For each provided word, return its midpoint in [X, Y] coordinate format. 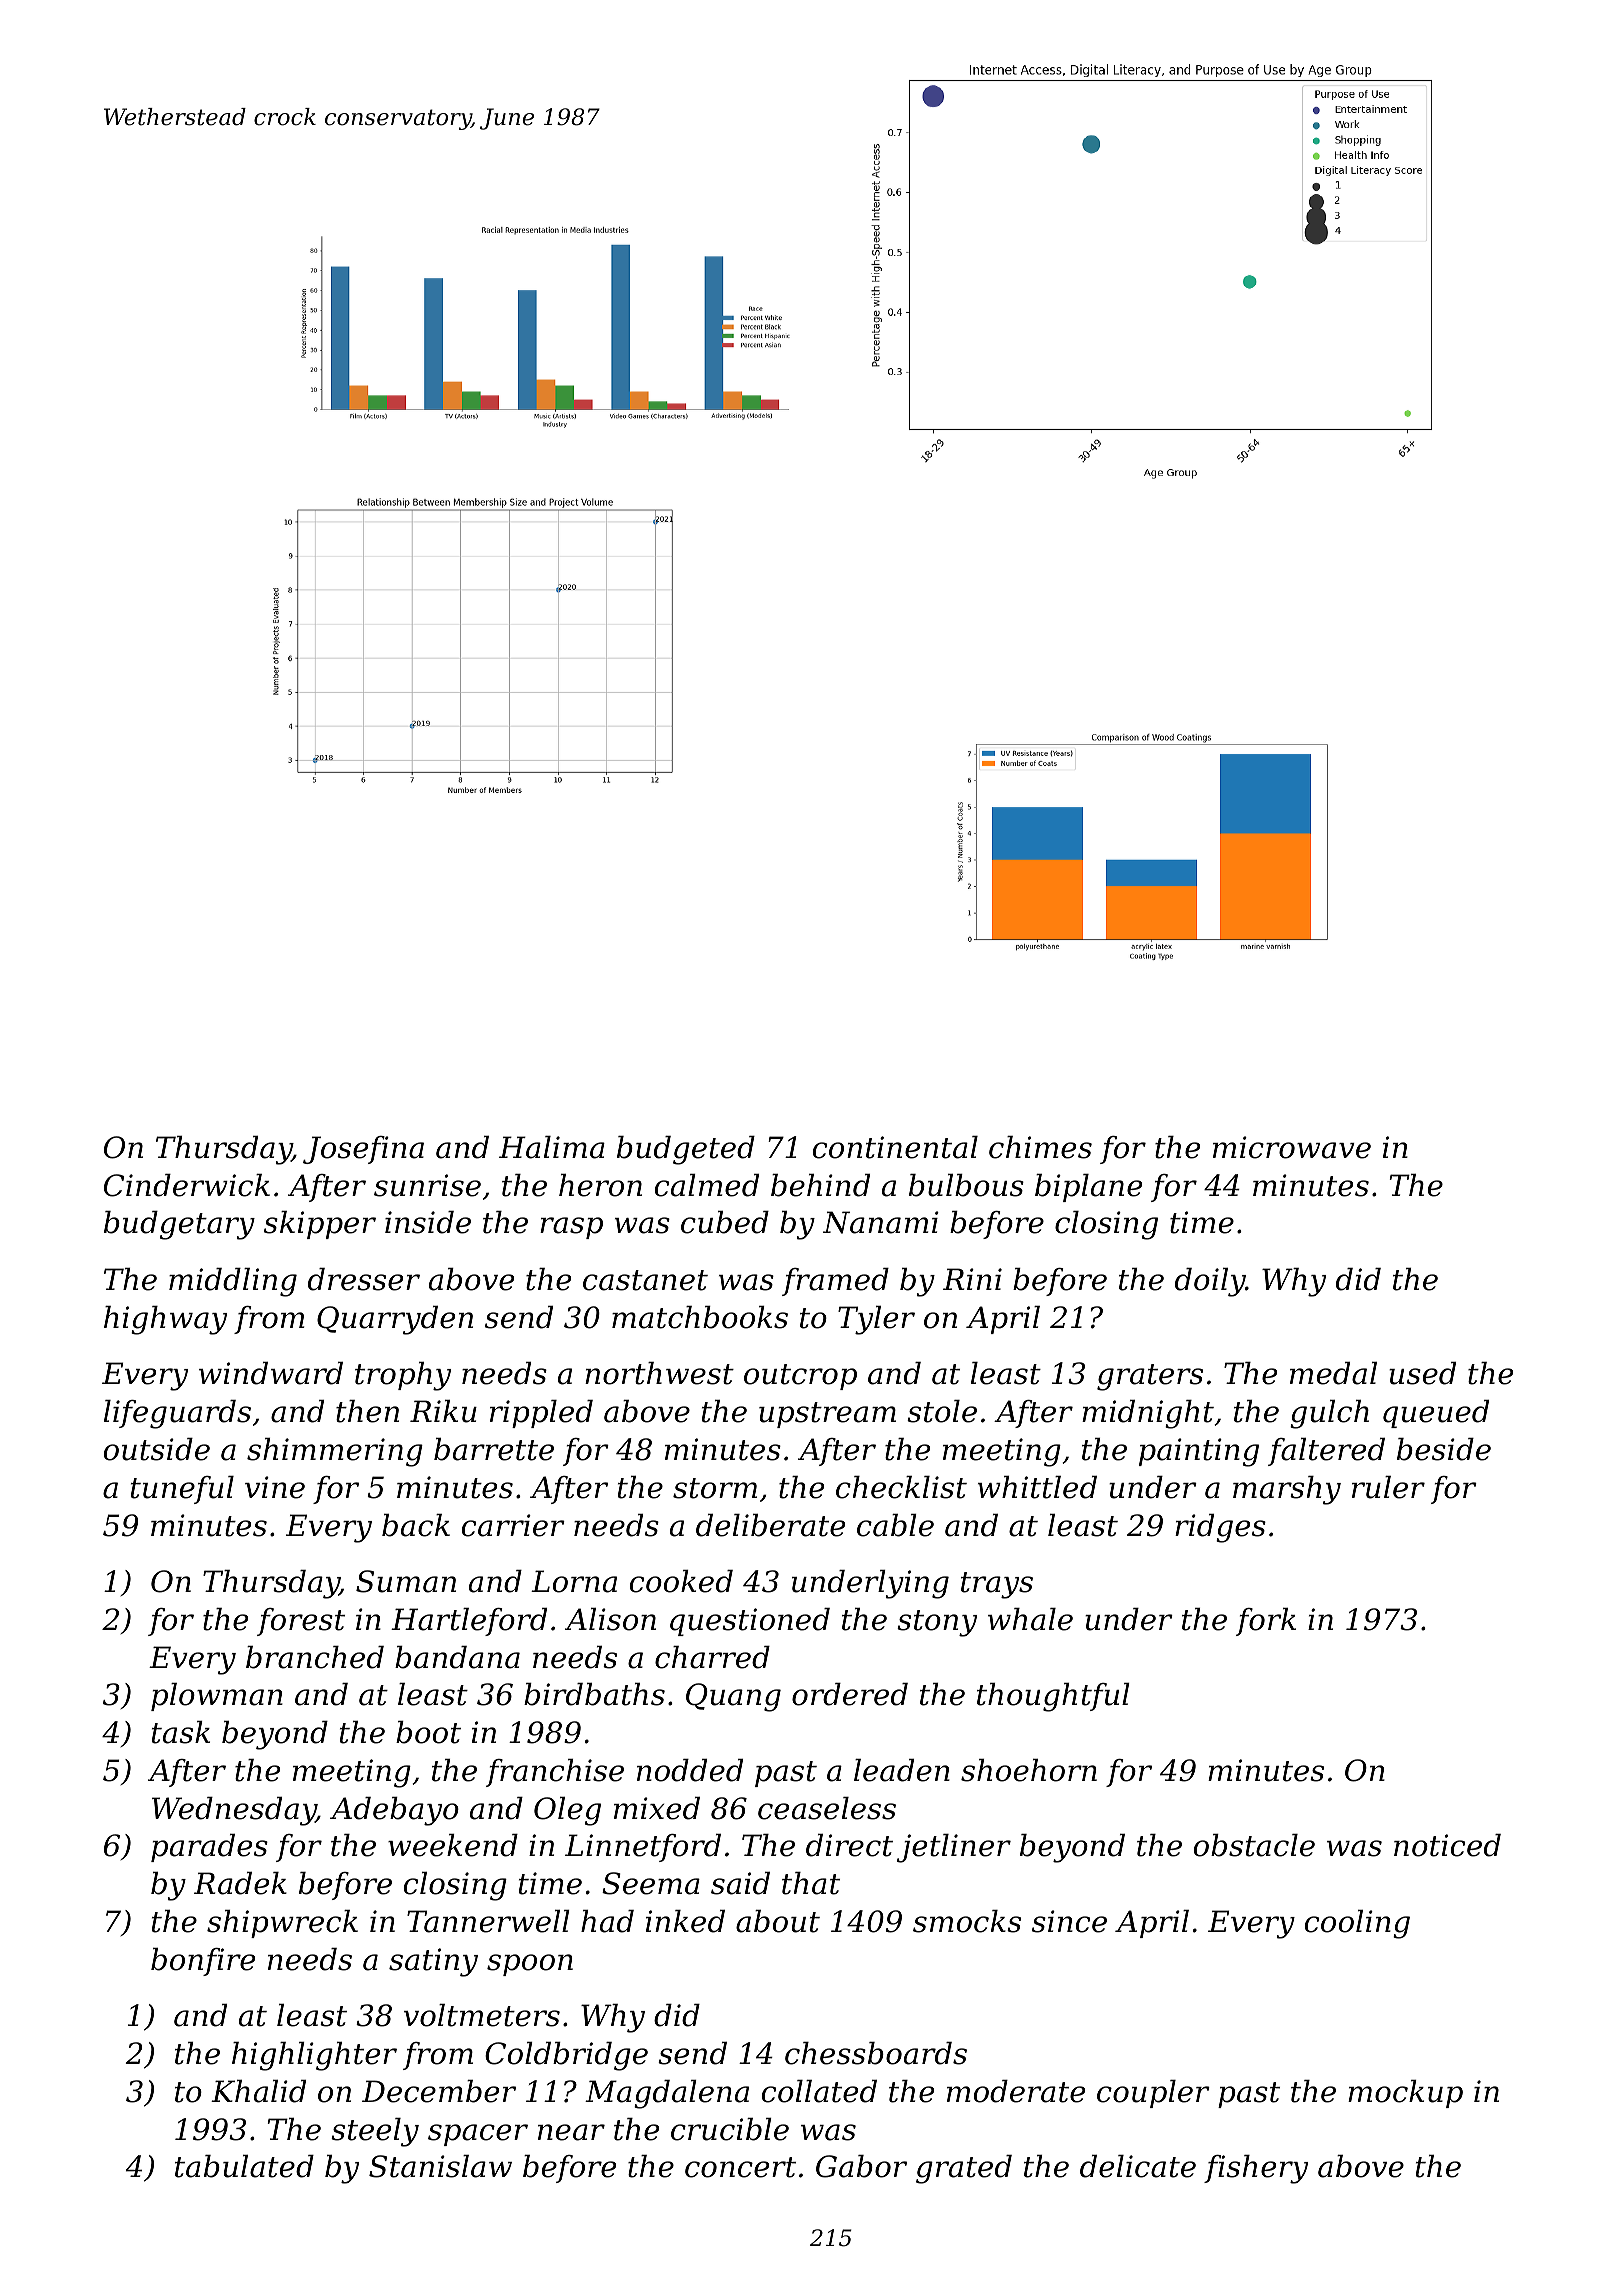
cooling [1357, 1924]
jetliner [954, 1848]
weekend [453, 1845]
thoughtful [1053, 1697]
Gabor [861, 2166]
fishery [1256, 2169]
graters [1150, 1377]
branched [315, 1657]
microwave [1292, 1147]
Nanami [881, 1222]
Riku [443, 1411]
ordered [850, 1694]
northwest [659, 1373]
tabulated [244, 2166]
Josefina [363, 1150]
